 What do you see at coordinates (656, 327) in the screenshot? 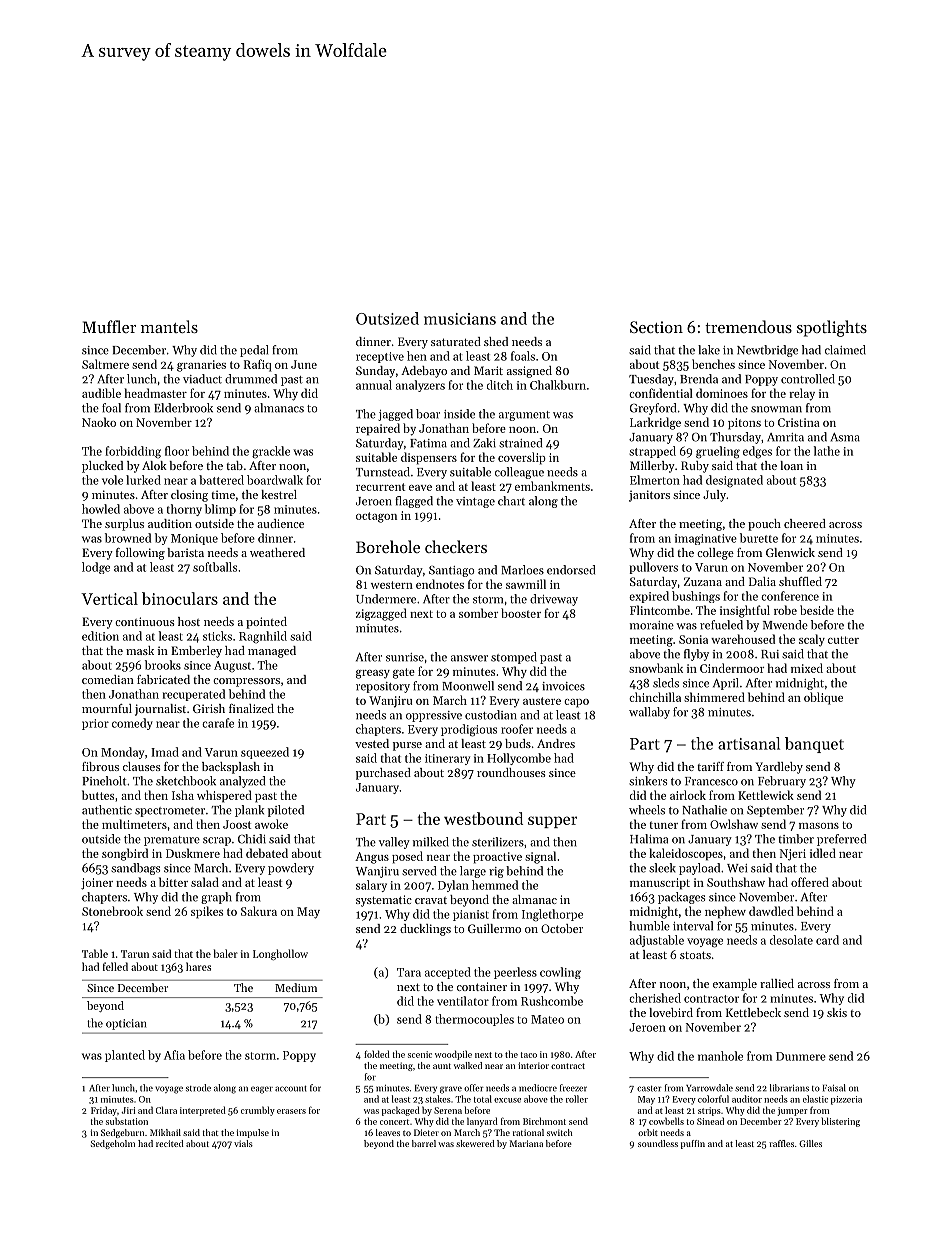
I see `Section` at bounding box center [656, 327].
